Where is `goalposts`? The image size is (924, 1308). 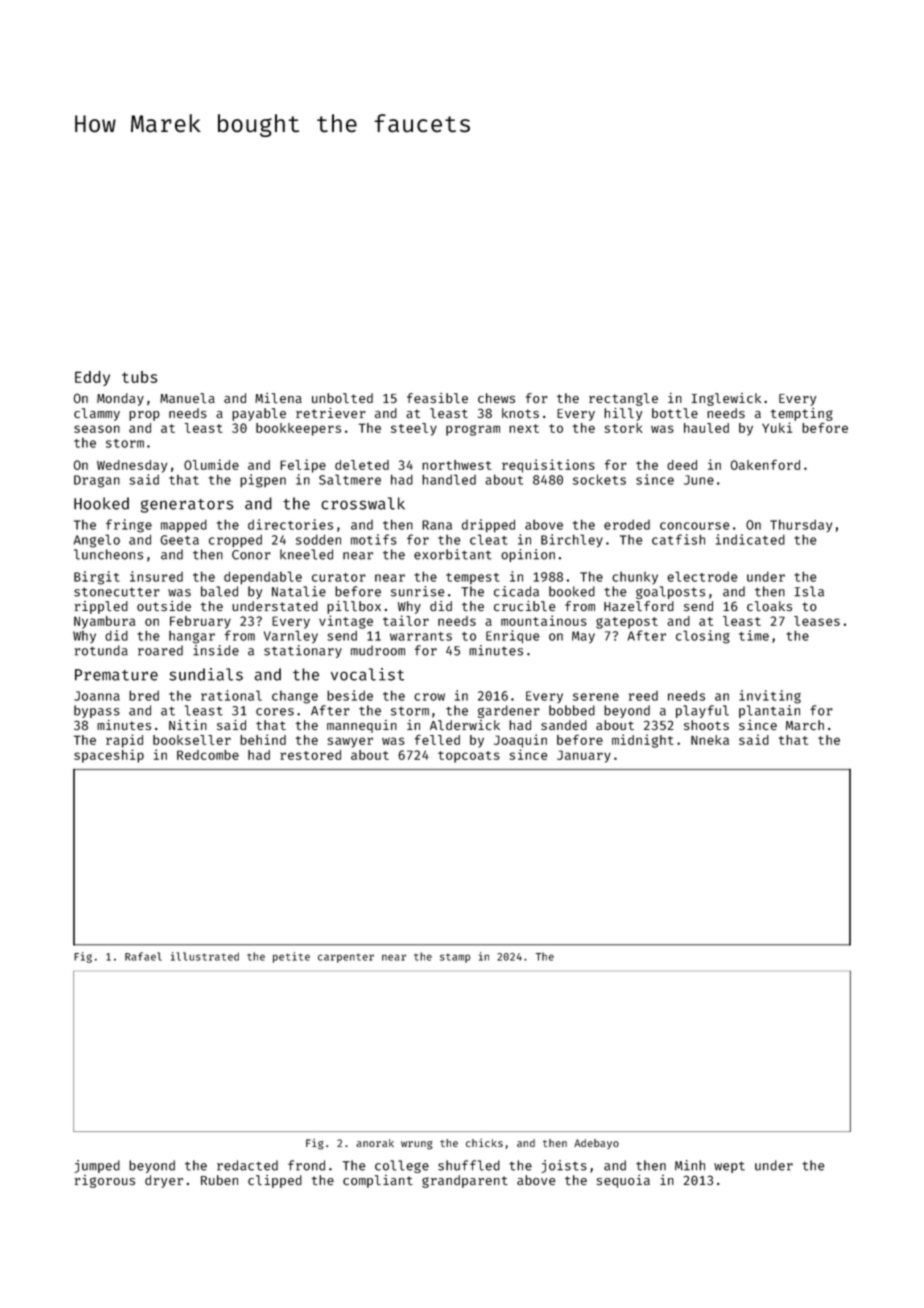
goalposts is located at coordinates (670, 592).
